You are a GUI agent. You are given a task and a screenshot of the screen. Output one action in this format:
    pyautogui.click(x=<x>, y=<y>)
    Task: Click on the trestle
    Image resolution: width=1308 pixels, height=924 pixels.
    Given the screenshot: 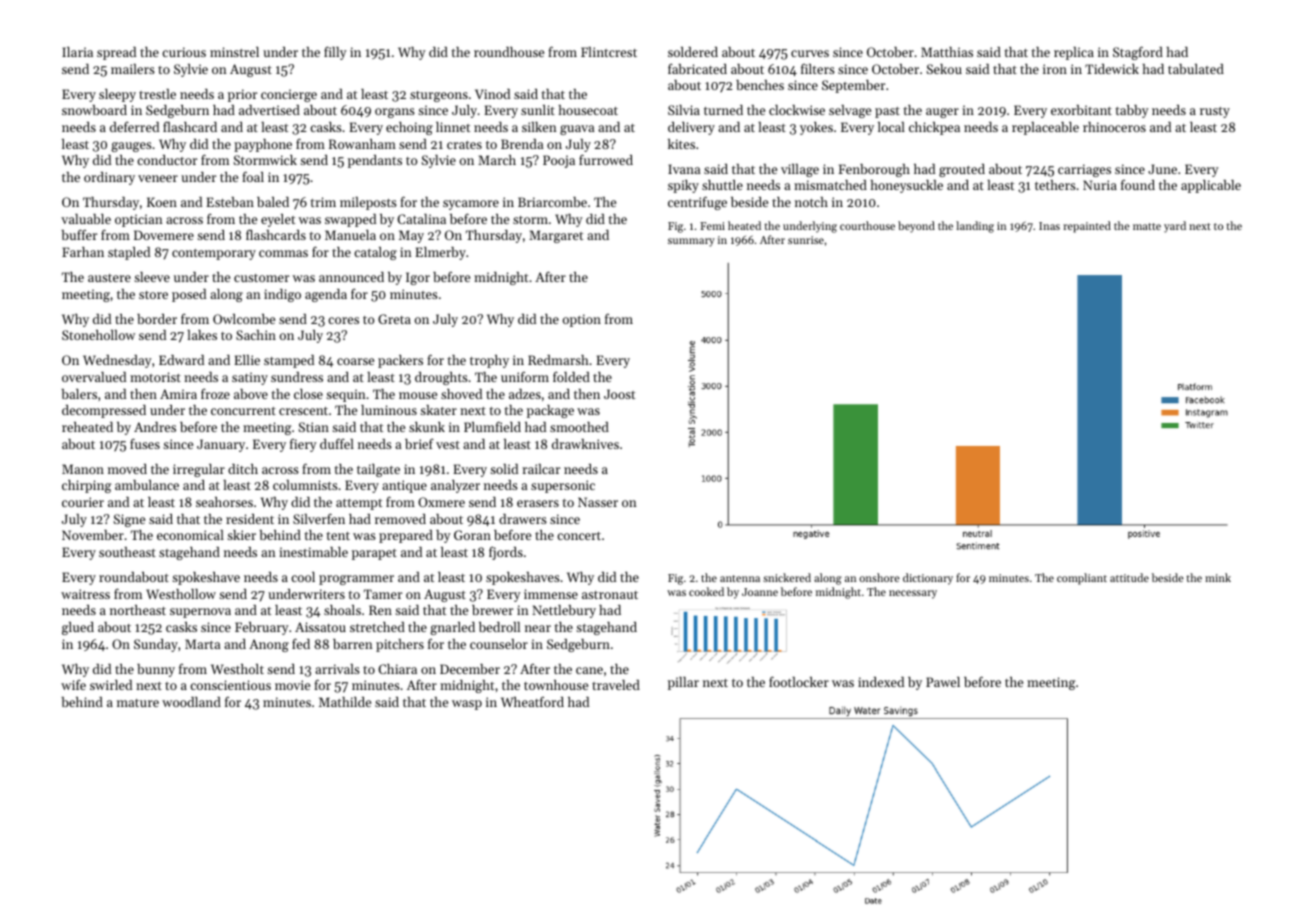 What is the action you would take?
    pyautogui.click(x=157, y=94)
